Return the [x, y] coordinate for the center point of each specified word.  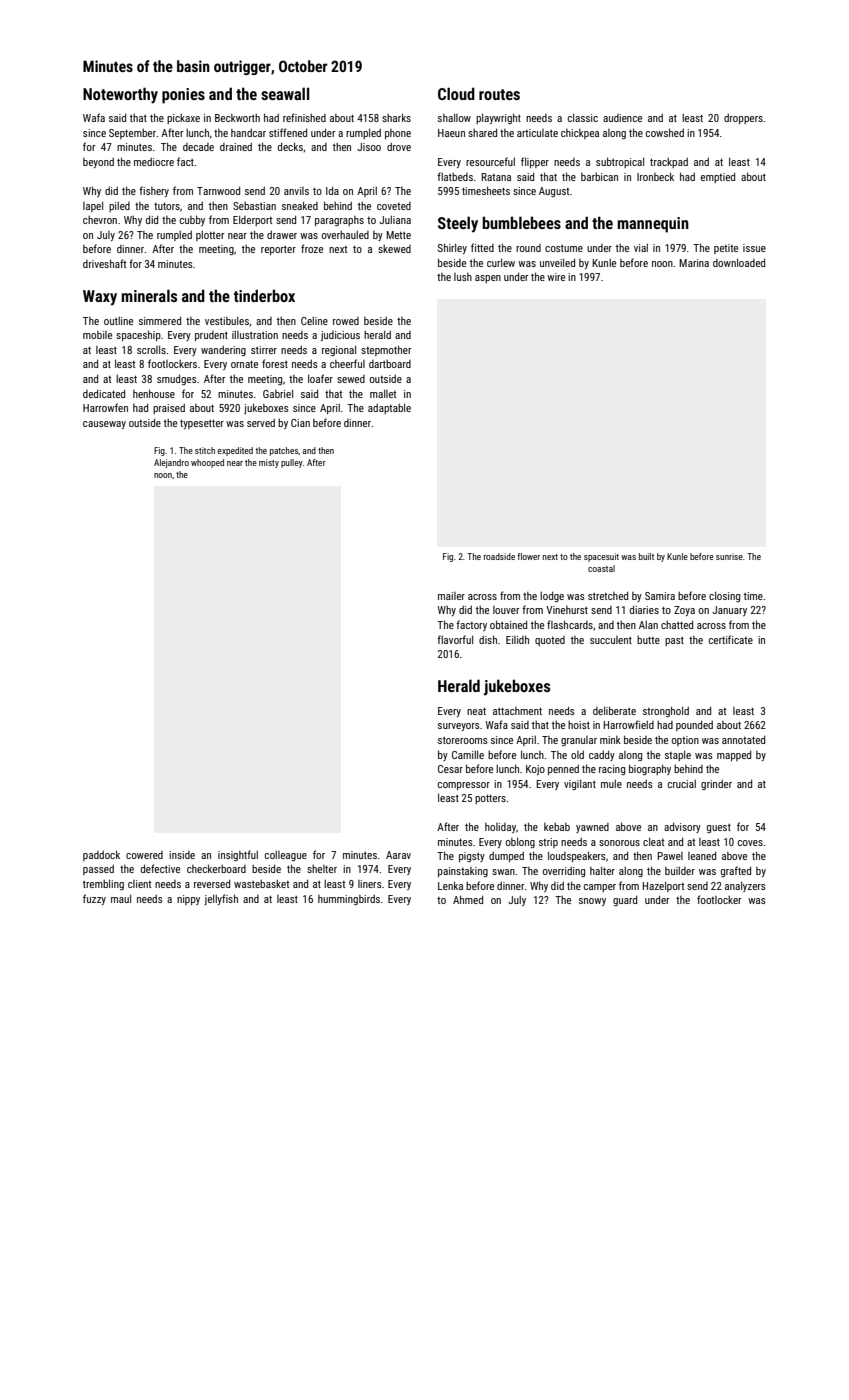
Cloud [456, 93]
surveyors [459, 727]
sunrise [729, 556]
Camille [468, 754]
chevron [100, 220]
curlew [501, 262]
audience [622, 118]
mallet [383, 393]
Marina [694, 263]
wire [556, 277]
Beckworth [237, 118]
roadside [499, 556]
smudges [177, 379]
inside [182, 855]
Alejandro [171, 463]
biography [650, 769]
